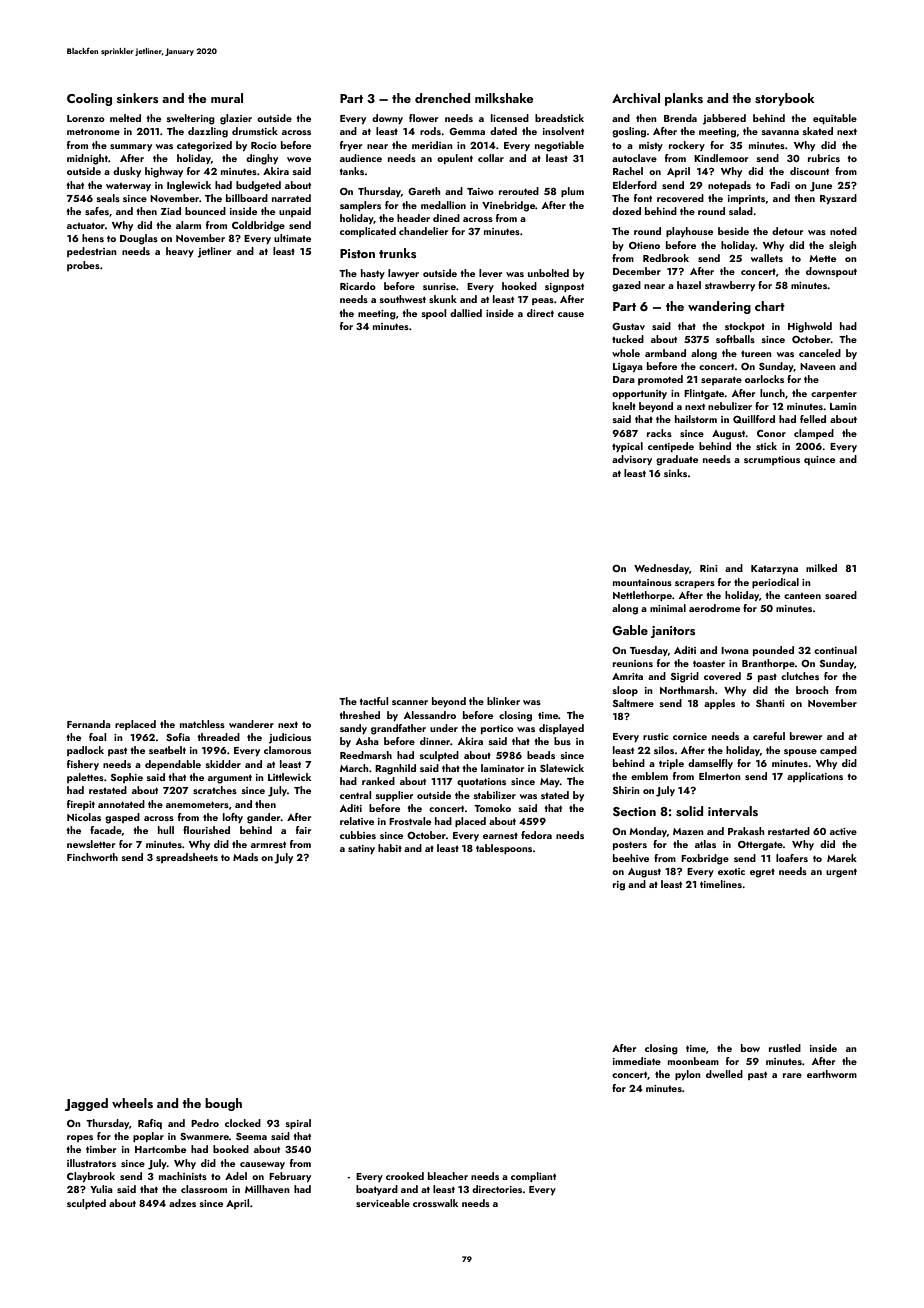 This screenshot has width=924, height=1308. I want to click on equitable, so click(835, 119).
